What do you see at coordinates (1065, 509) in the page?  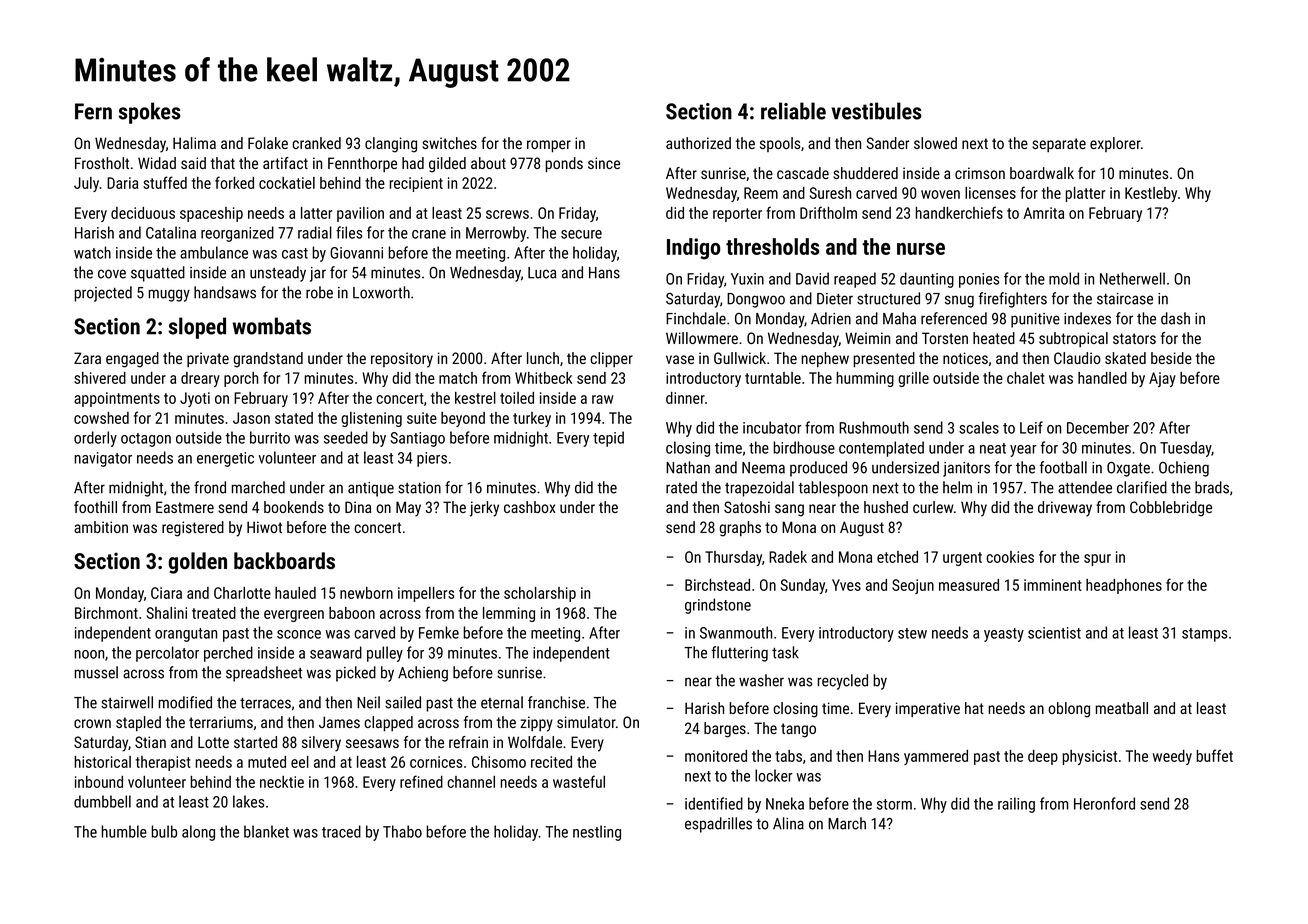 I see `driveway` at bounding box center [1065, 509].
